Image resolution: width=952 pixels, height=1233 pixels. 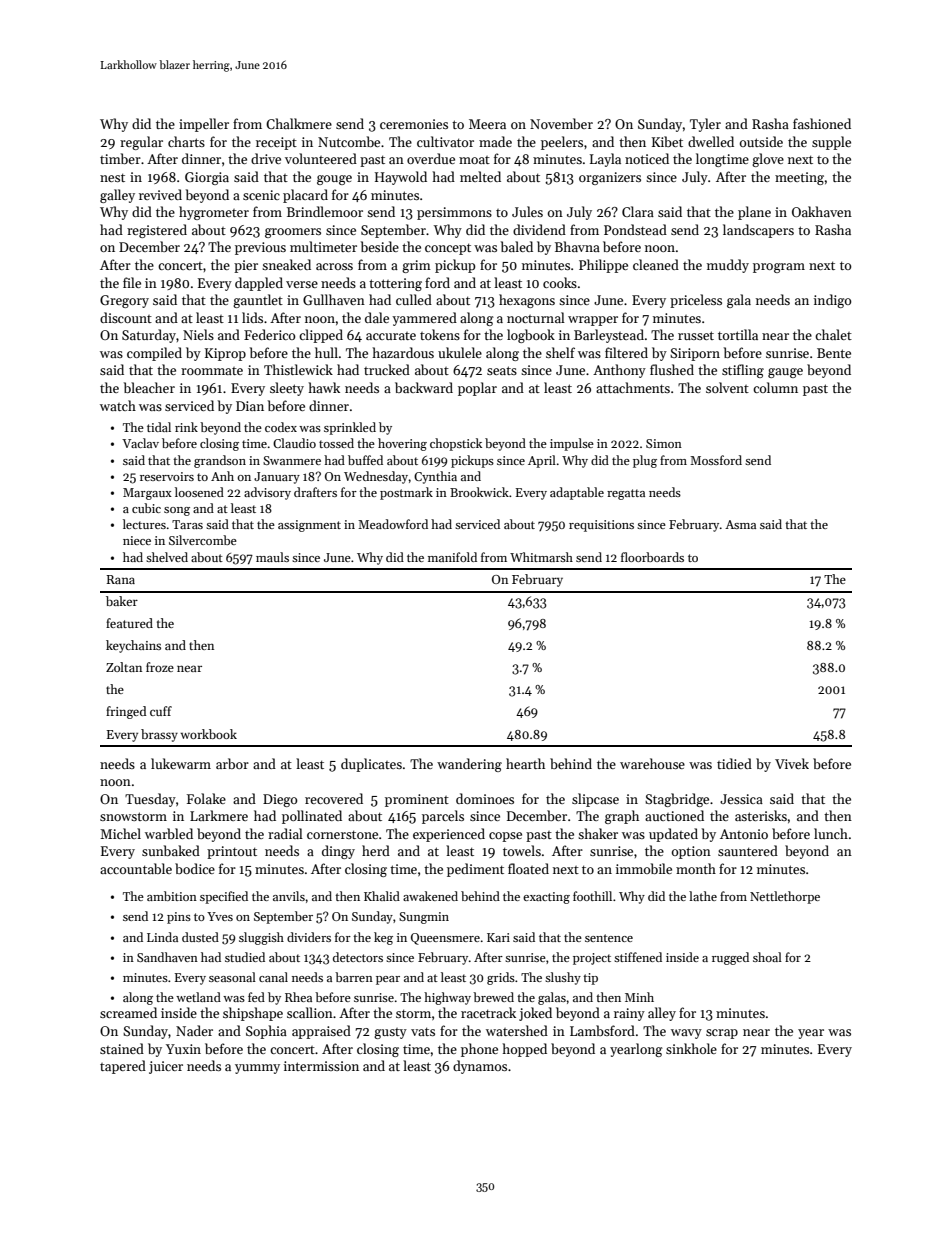 I want to click on tidied, so click(x=734, y=763).
